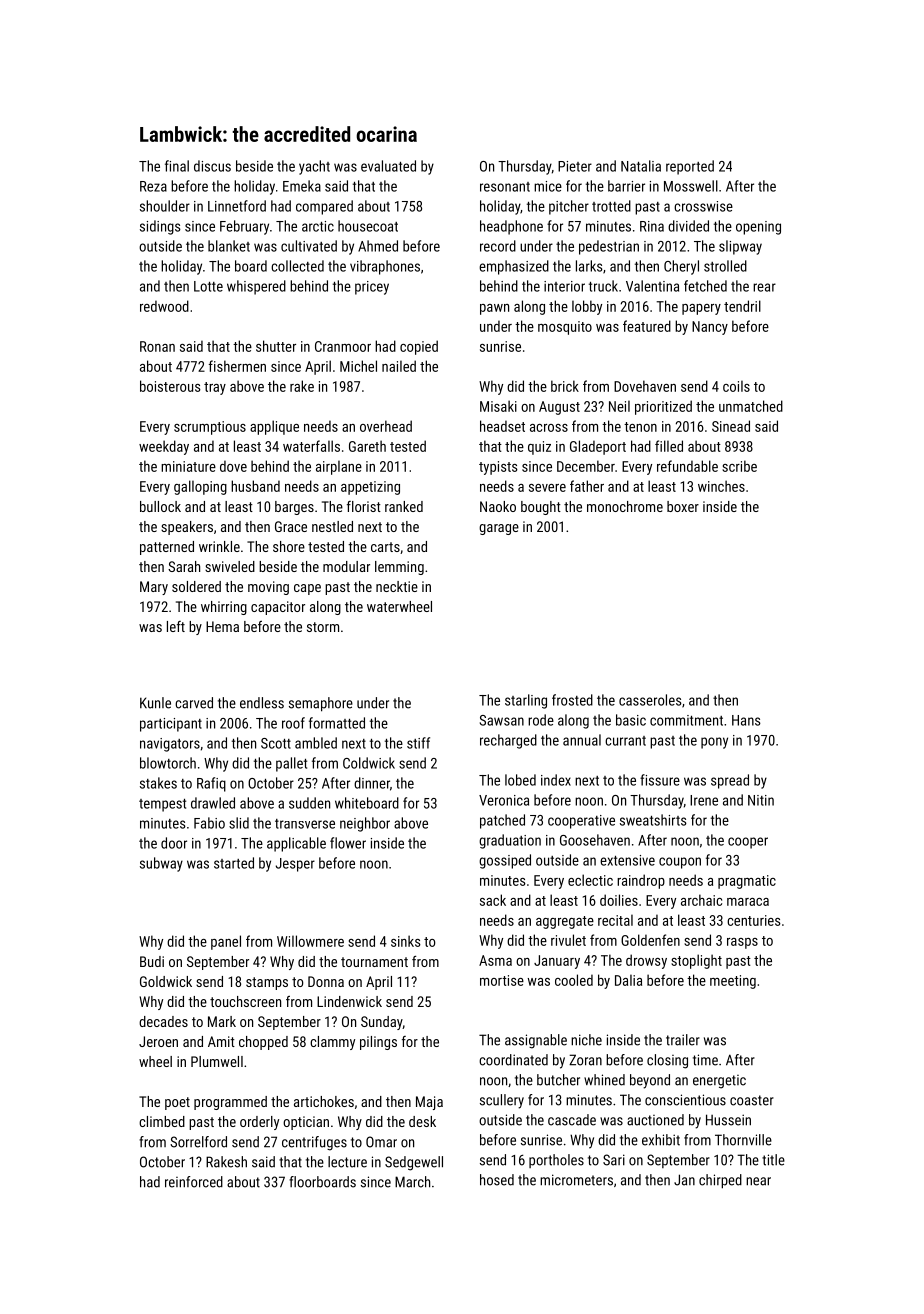  Describe the element at coordinates (378, 246) in the document. I see `Ahmed` at that location.
